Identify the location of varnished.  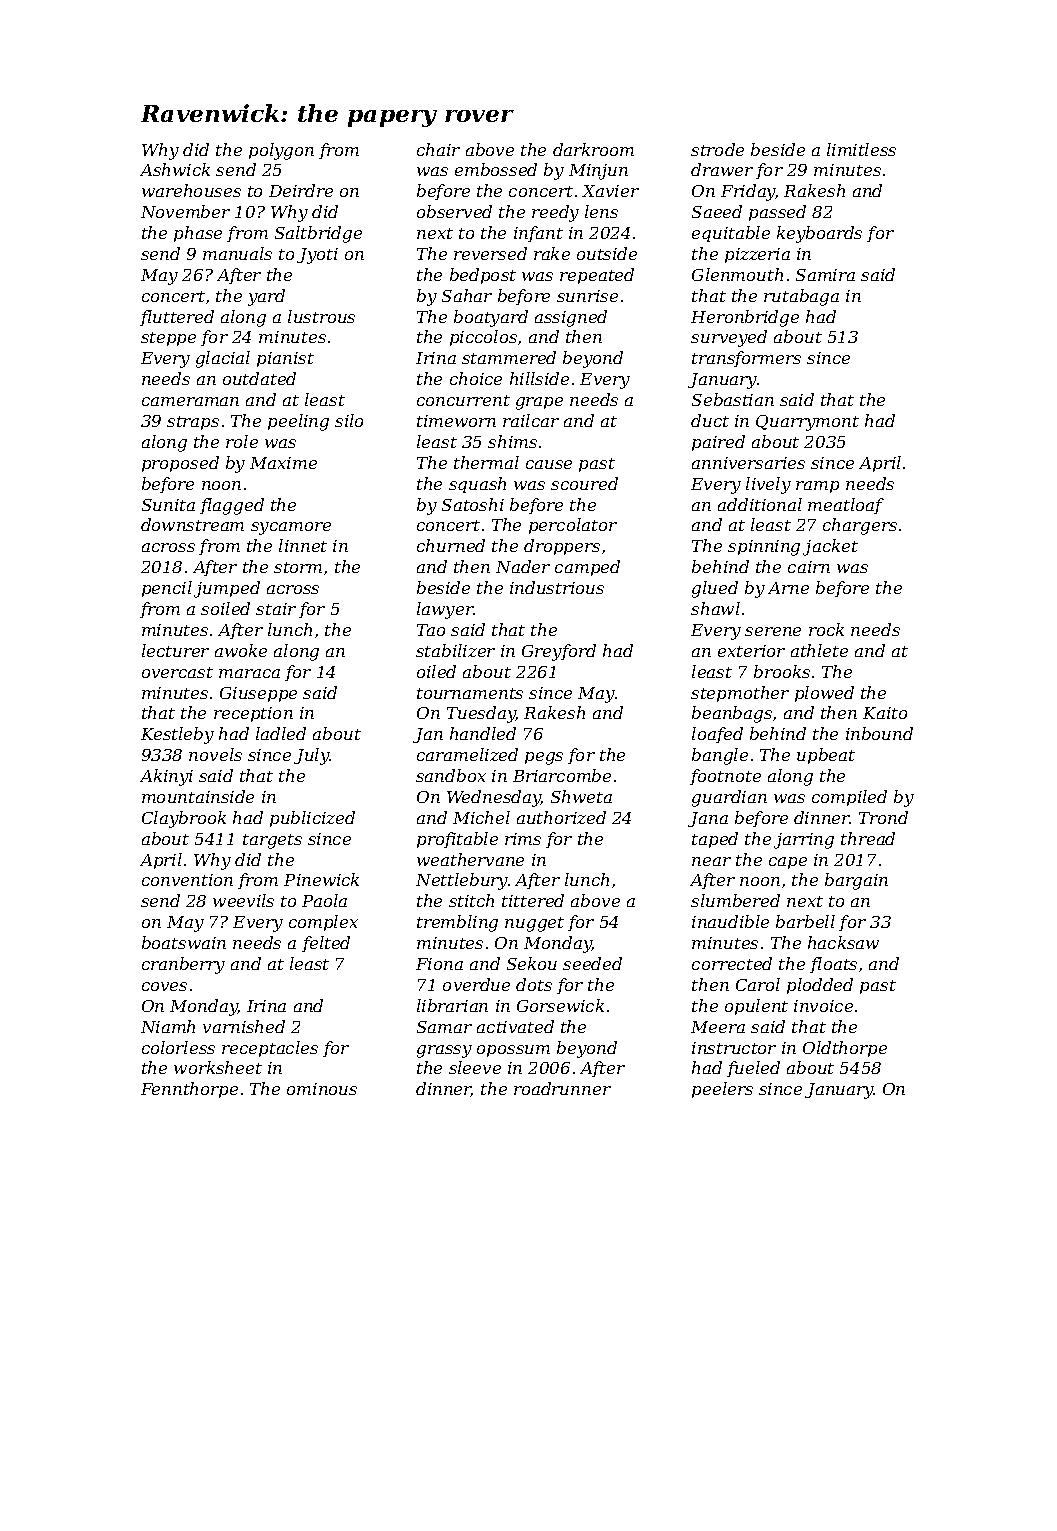
(244, 1026).
